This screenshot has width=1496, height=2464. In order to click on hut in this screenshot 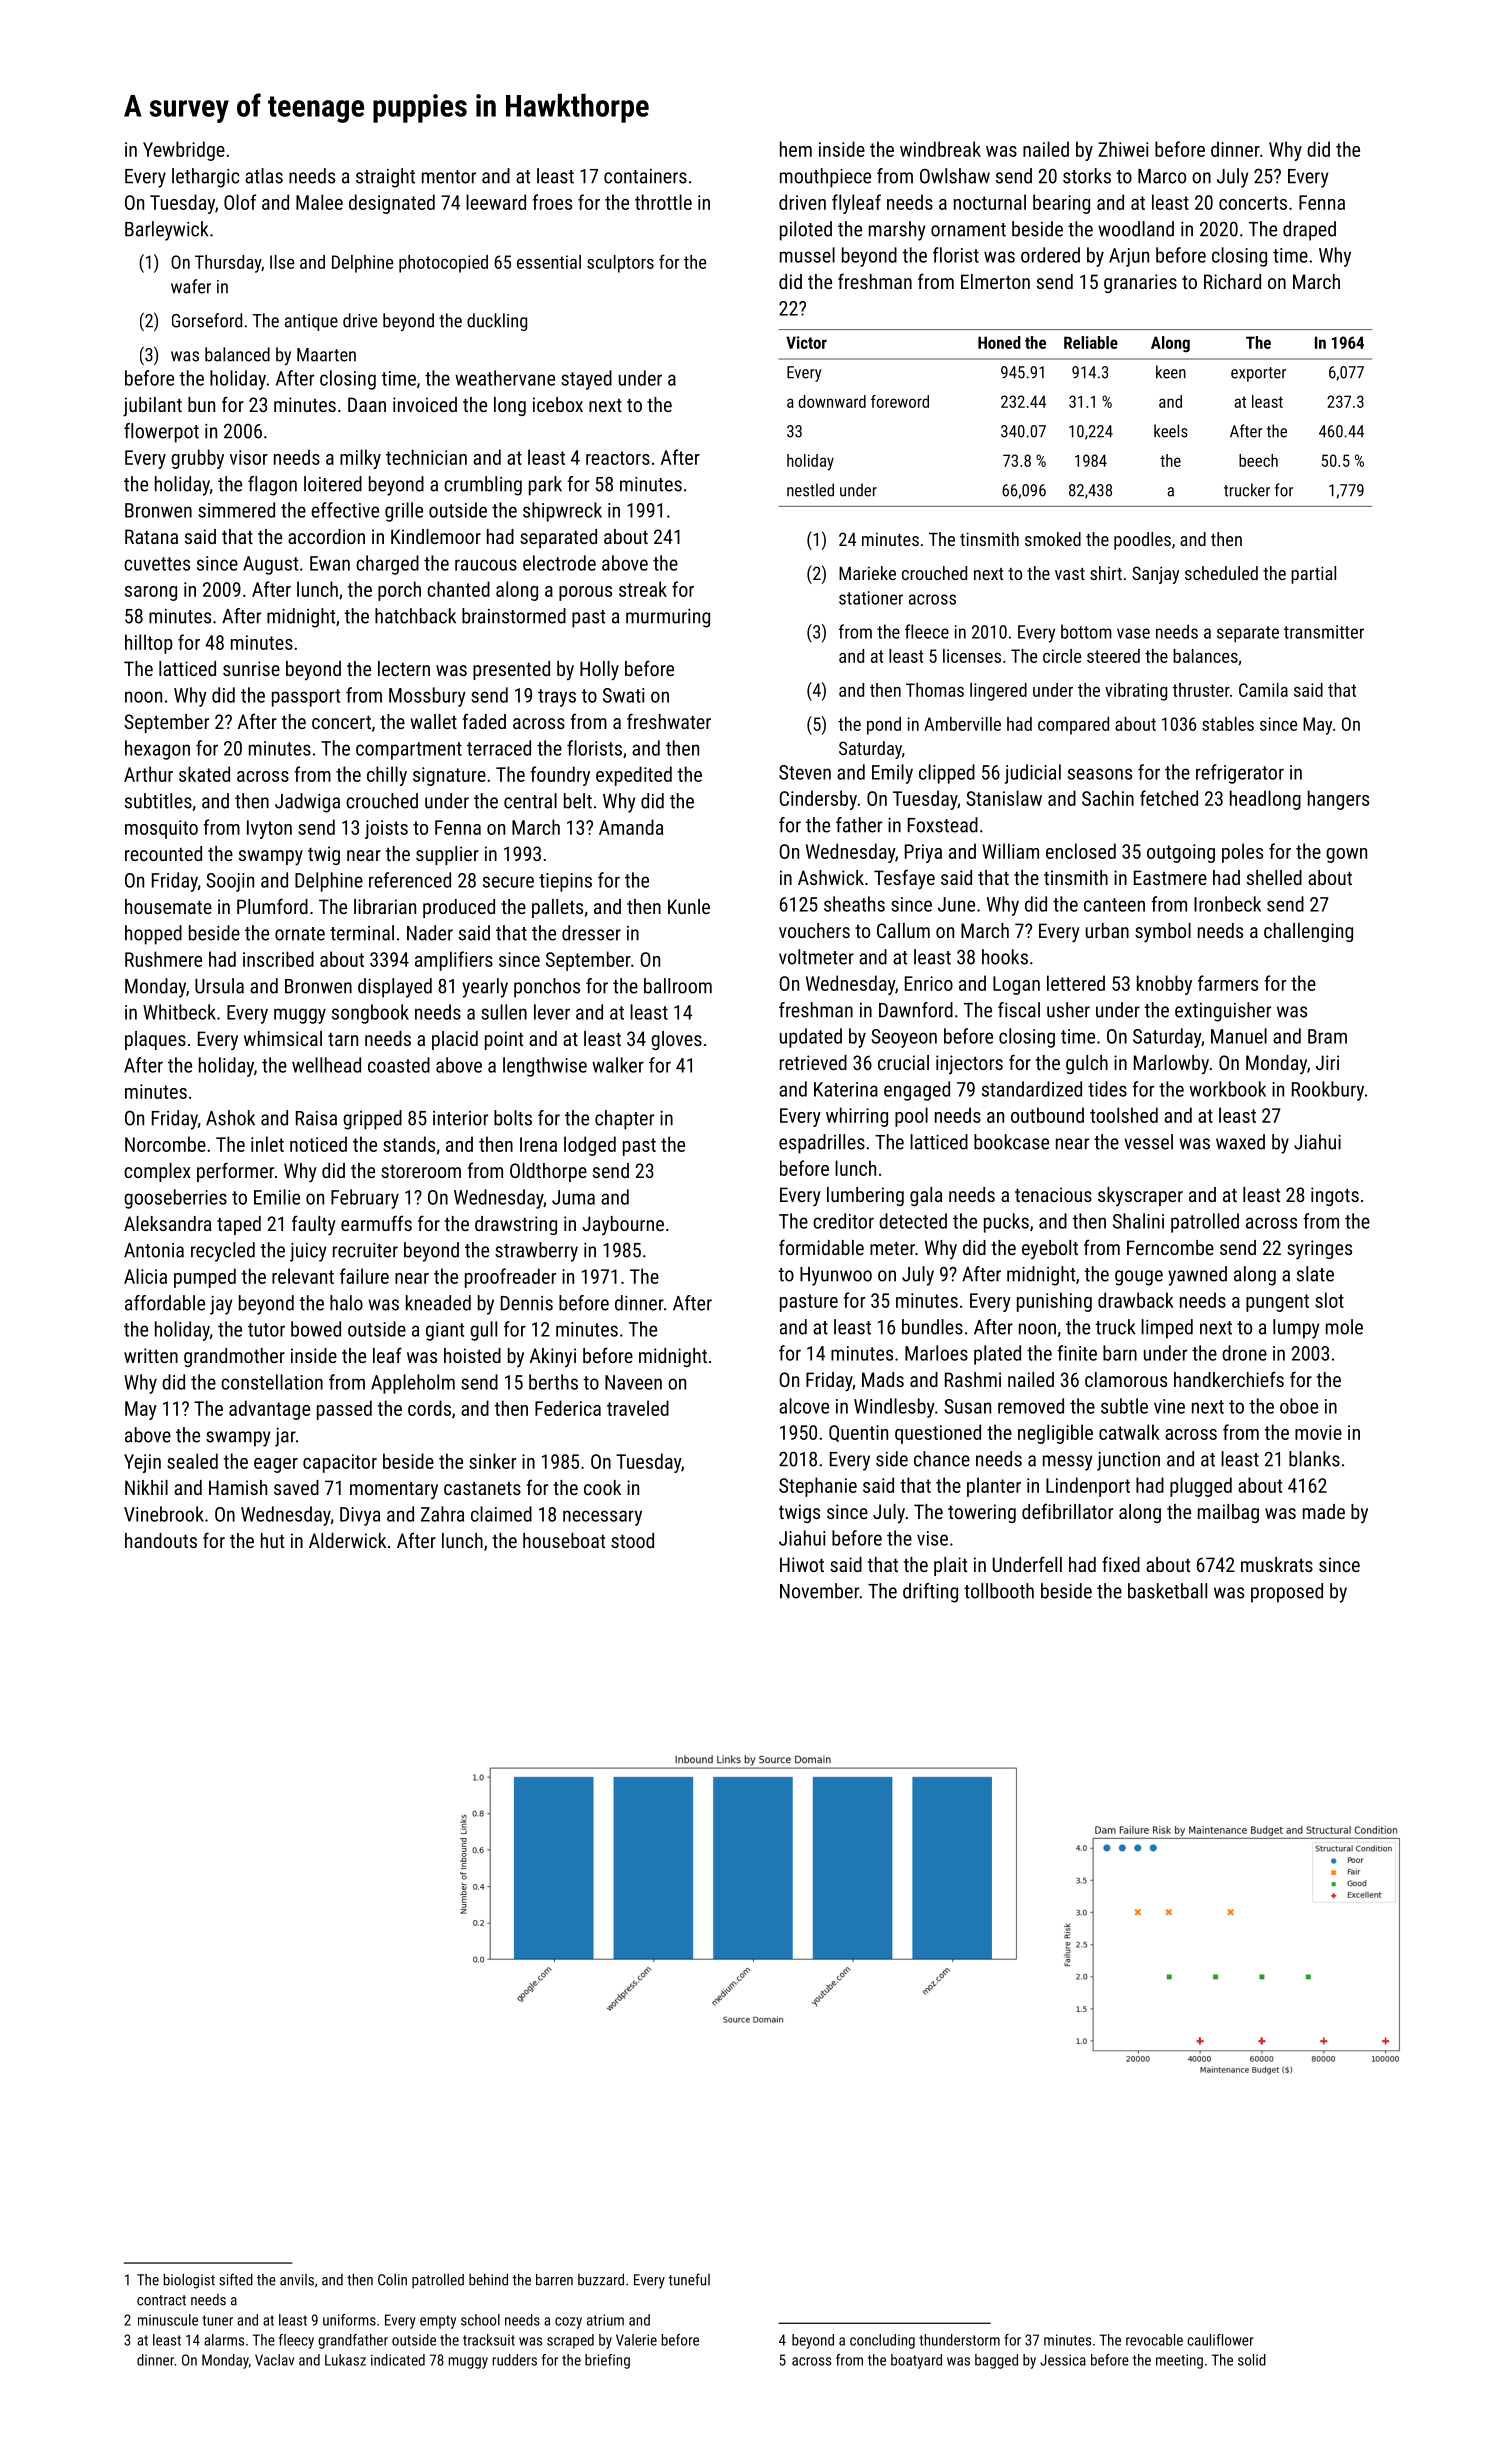, I will do `click(272, 1540)`.
